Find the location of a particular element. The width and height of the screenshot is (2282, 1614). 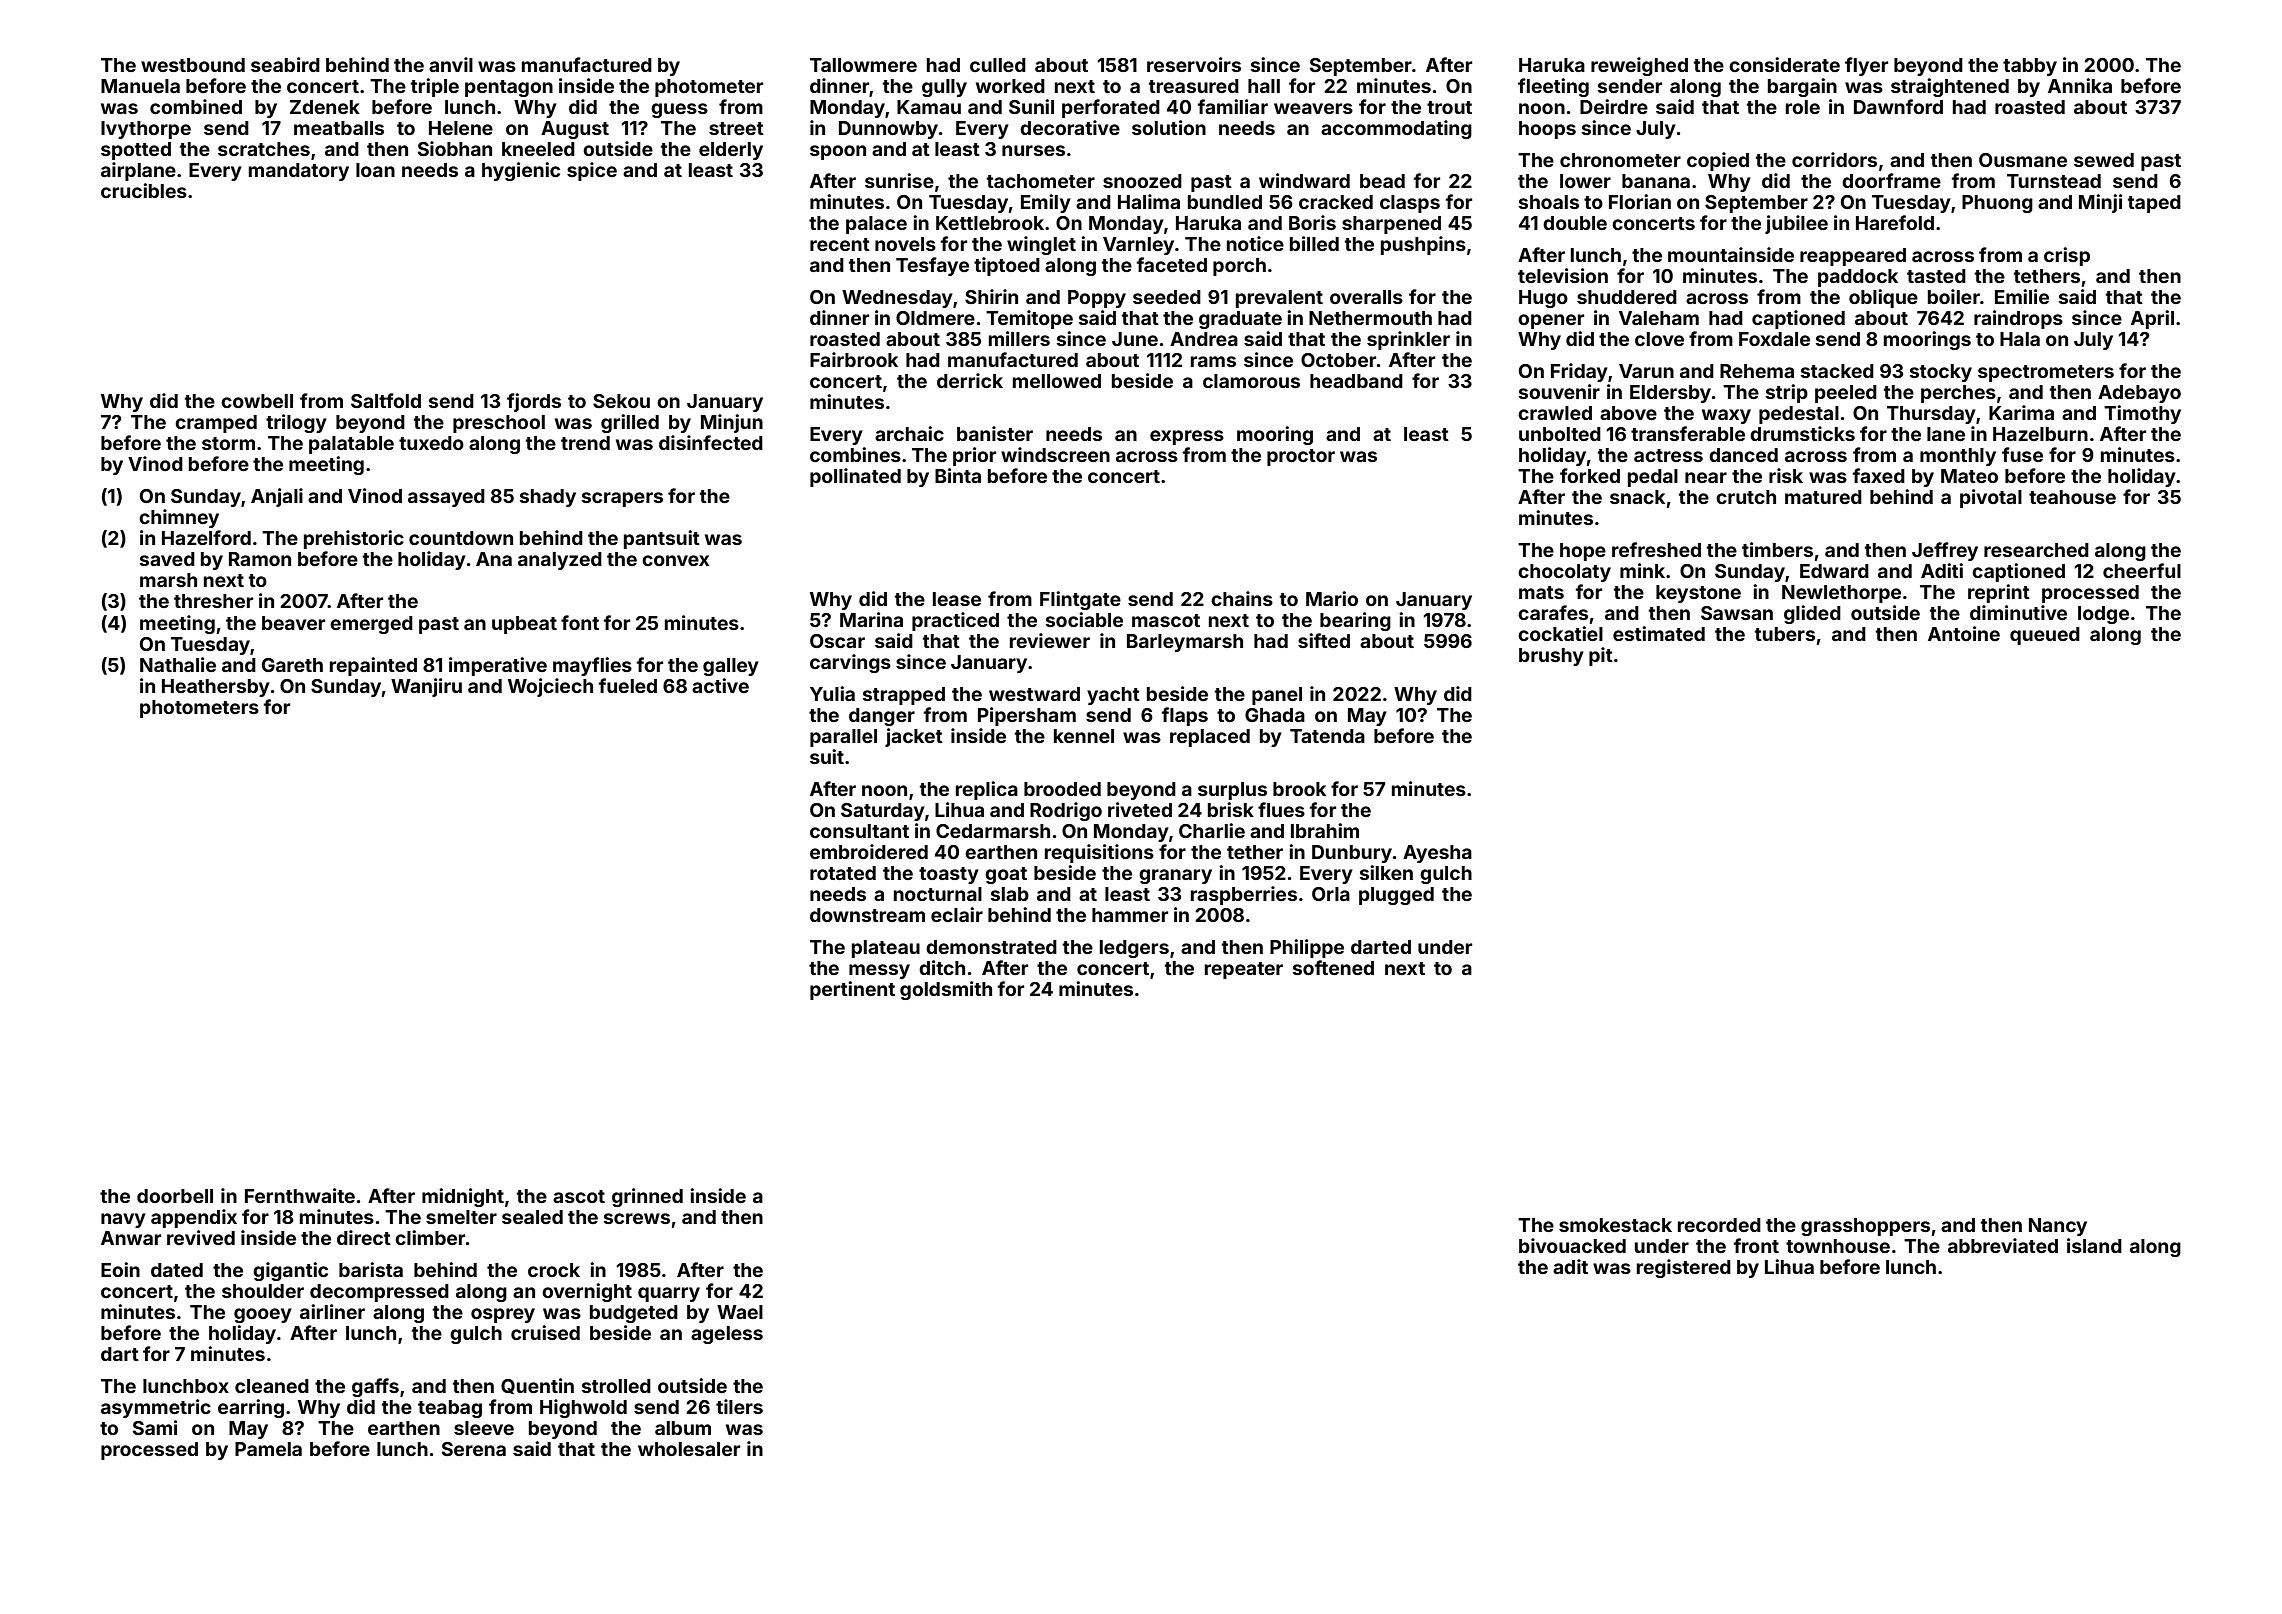

Pamela is located at coordinates (268, 1449).
